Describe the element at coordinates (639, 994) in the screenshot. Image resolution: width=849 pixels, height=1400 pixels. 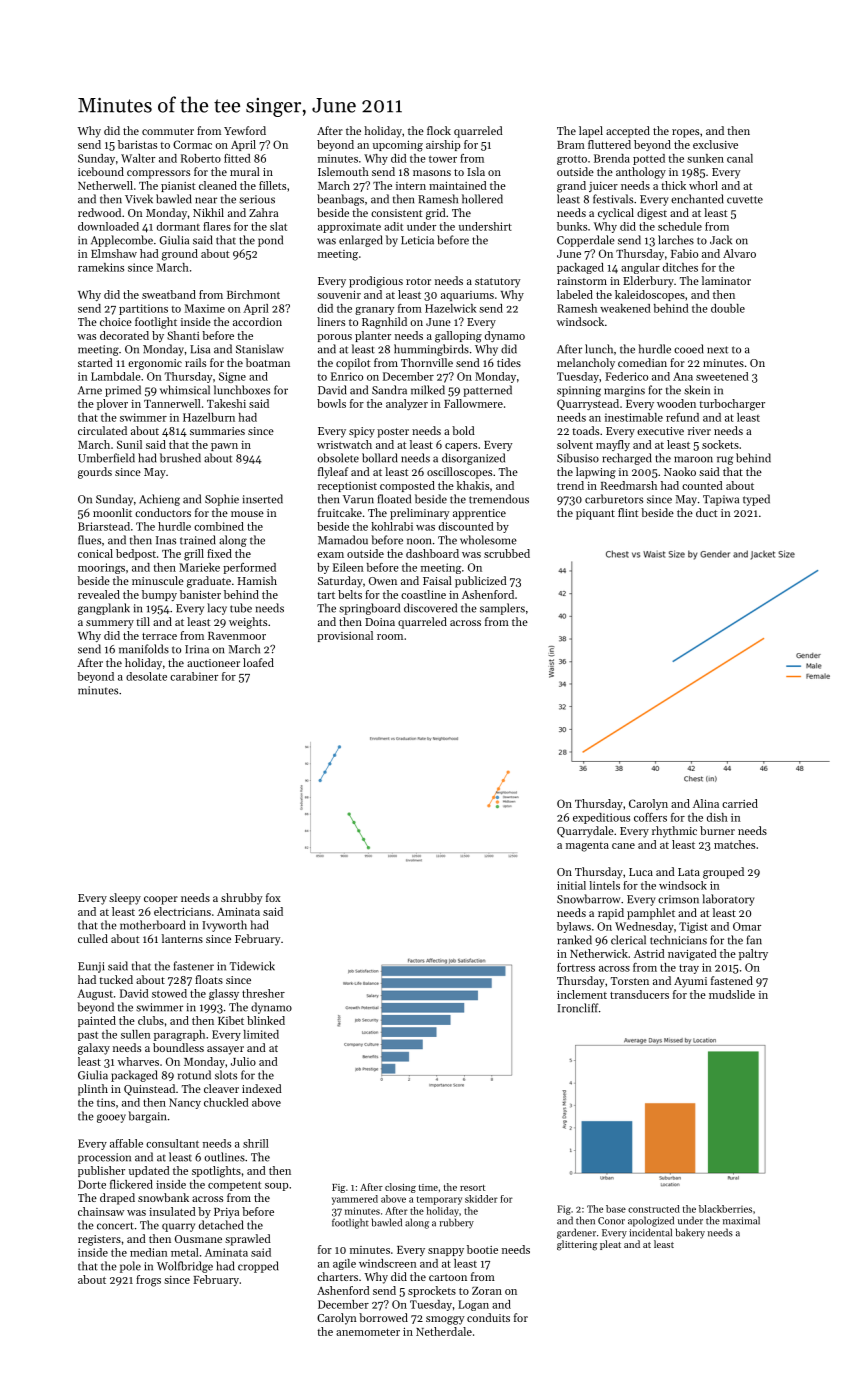
I see `transducers` at that location.
